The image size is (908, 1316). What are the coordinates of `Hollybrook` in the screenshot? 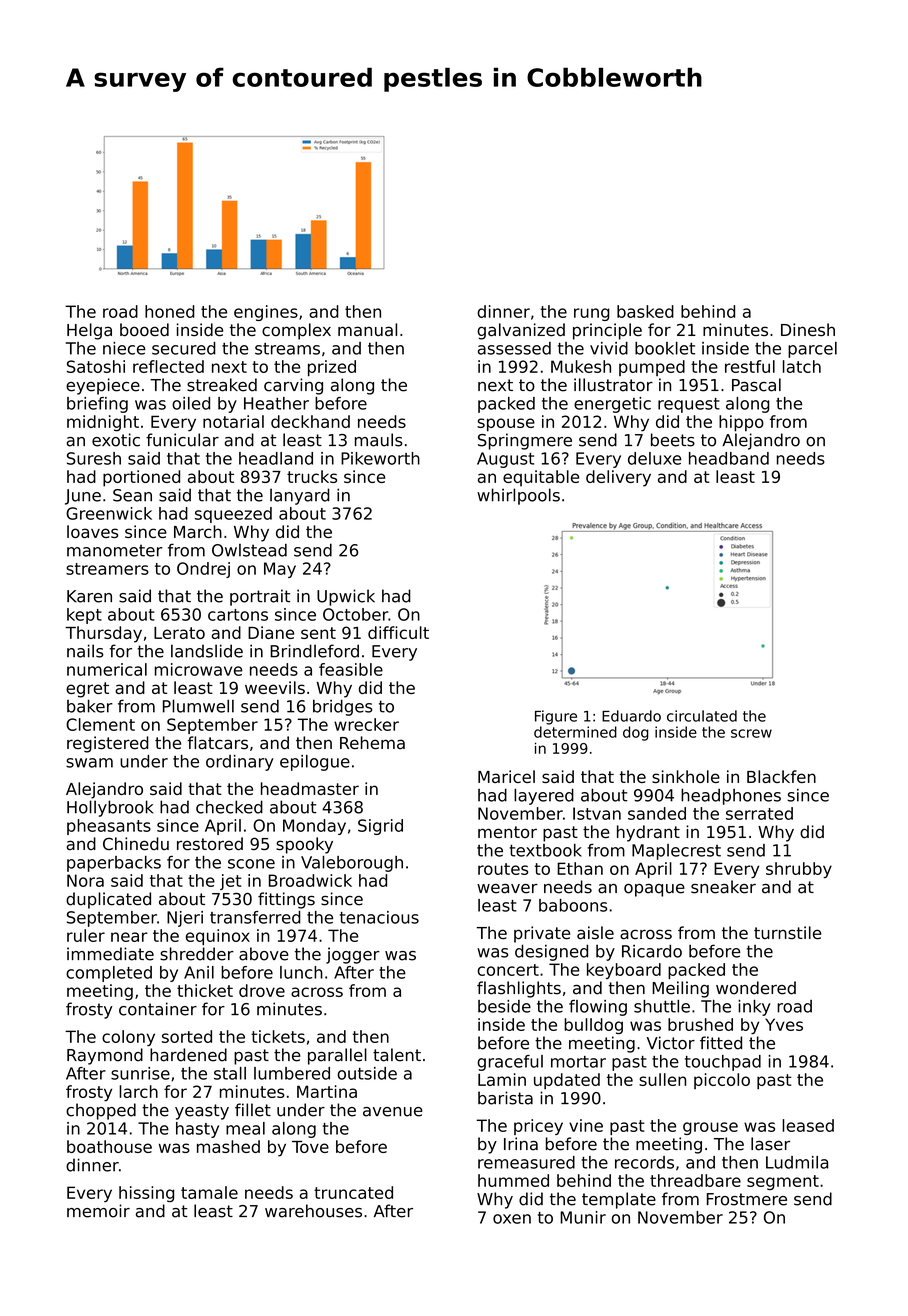 It's located at (110, 808).
